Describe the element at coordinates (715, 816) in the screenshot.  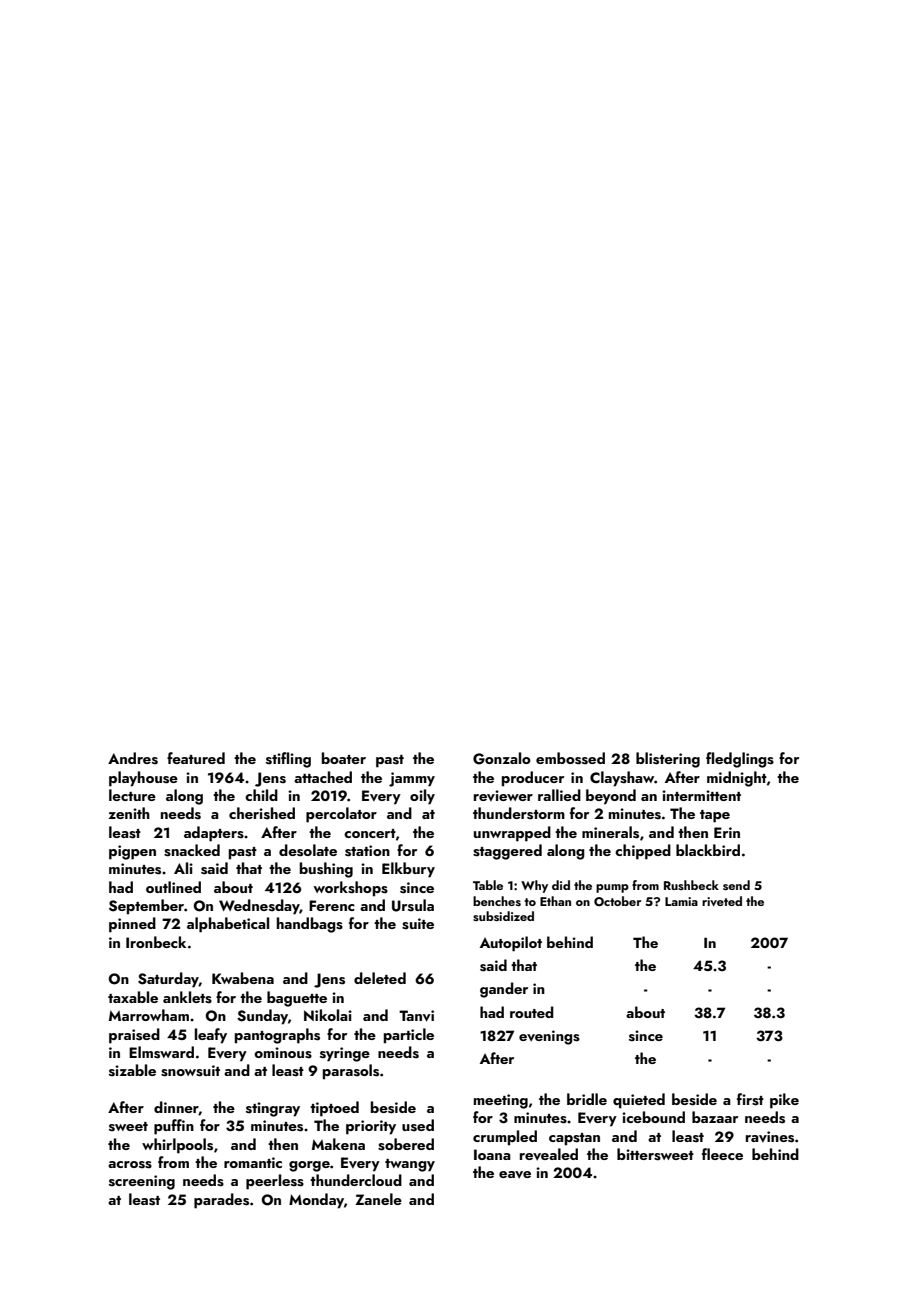
I see `tape` at that location.
